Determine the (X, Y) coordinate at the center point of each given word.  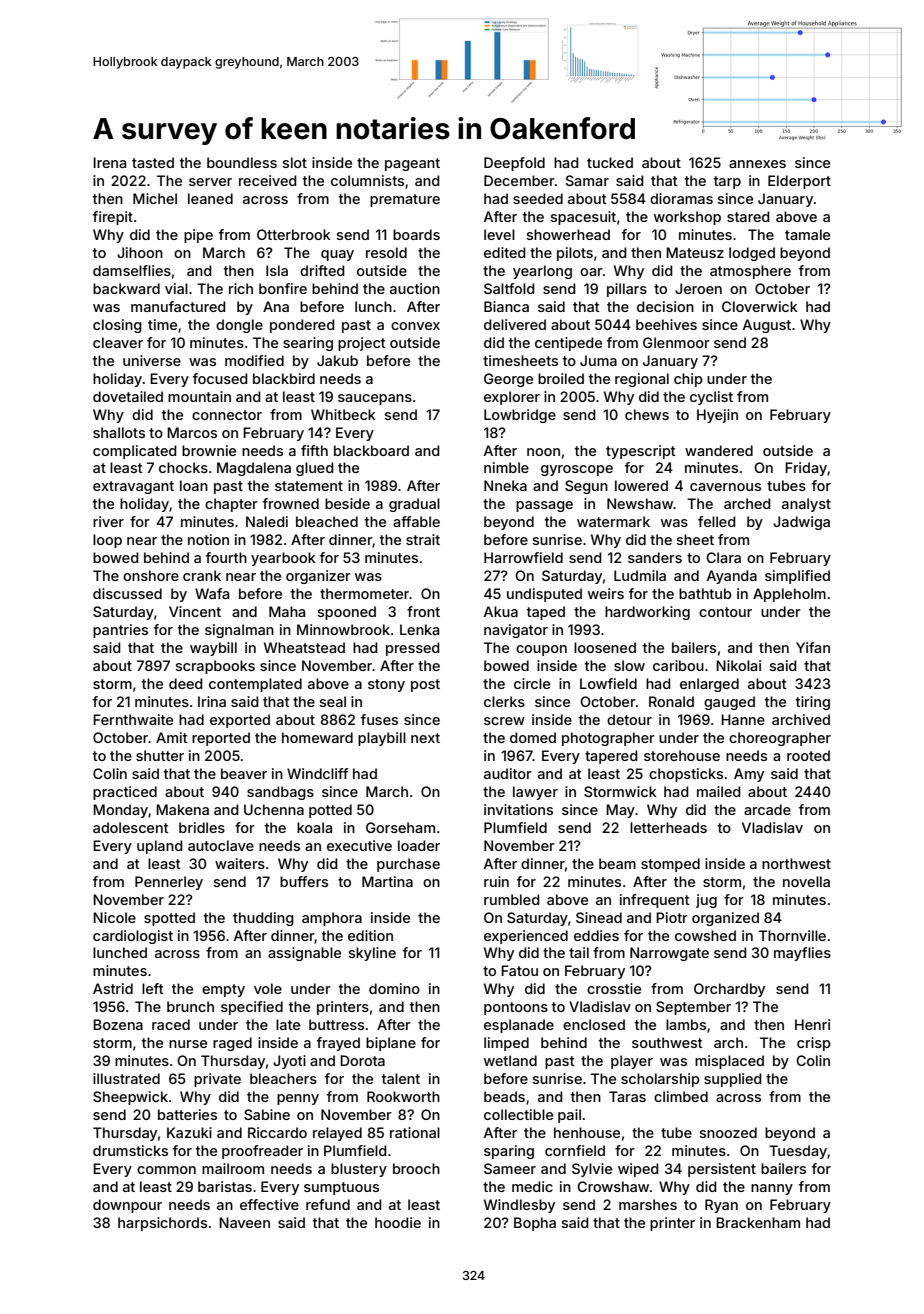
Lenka (419, 629)
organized (725, 919)
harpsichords (162, 1224)
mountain (199, 396)
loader (419, 845)
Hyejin (717, 416)
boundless (242, 162)
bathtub (705, 593)
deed (186, 683)
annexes (757, 164)
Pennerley (169, 883)
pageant (412, 164)
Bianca (506, 306)
